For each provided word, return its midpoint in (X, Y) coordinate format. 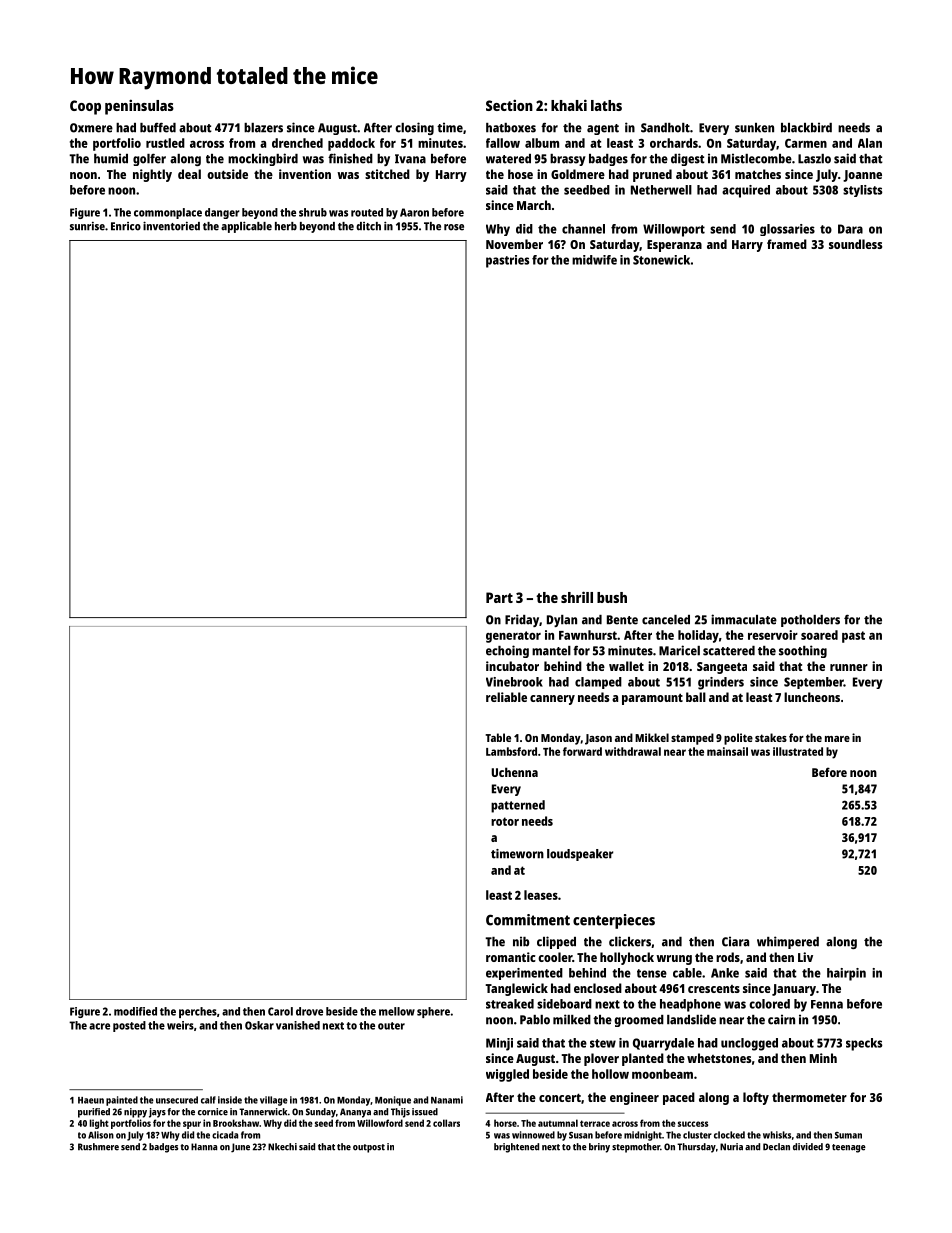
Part (499, 597)
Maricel (679, 650)
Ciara (735, 941)
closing (414, 128)
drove (309, 1011)
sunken (754, 128)
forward (582, 751)
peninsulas (139, 107)
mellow (397, 1011)
